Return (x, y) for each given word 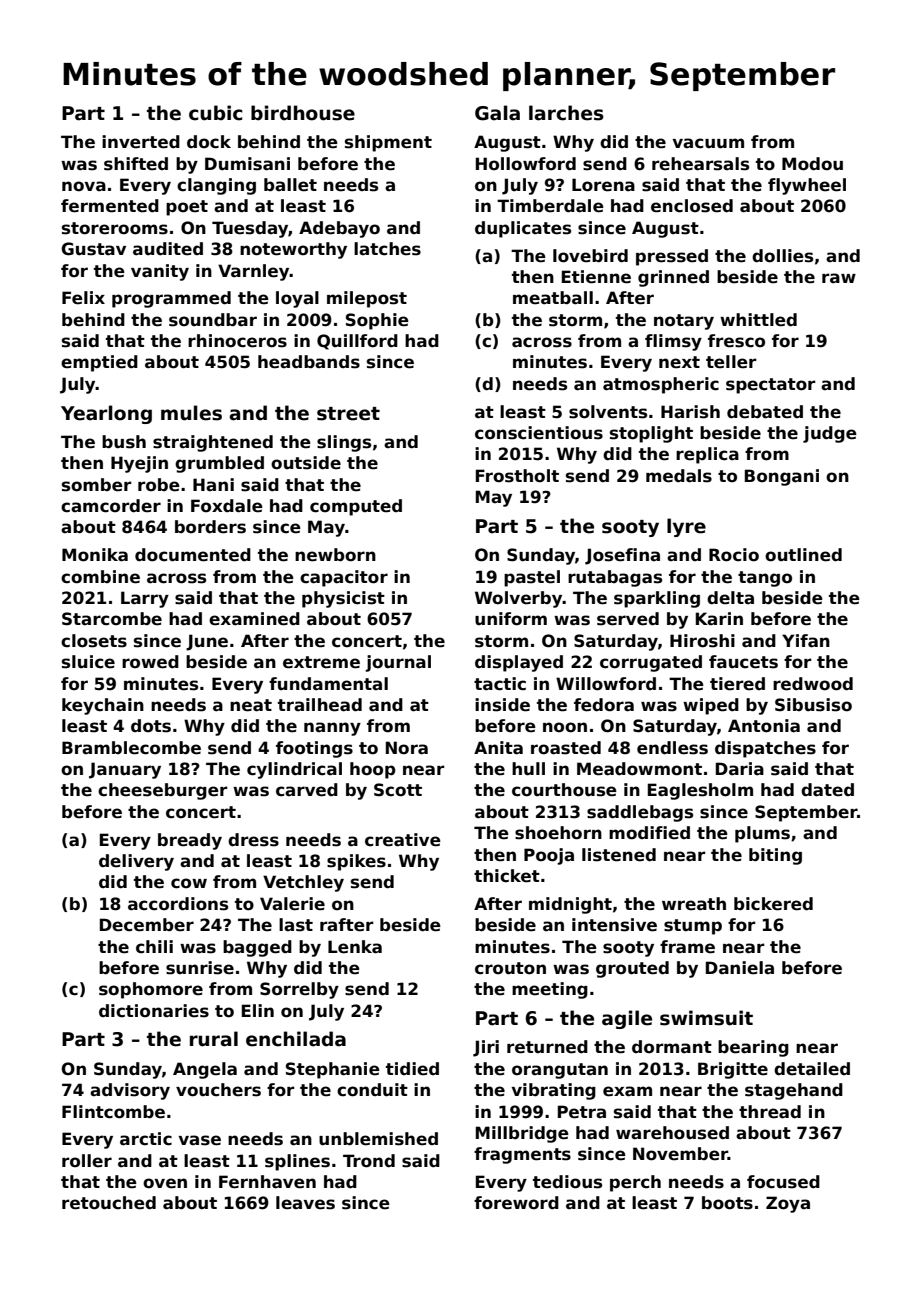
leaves (305, 1203)
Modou (812, 164)
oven (165, 1183)
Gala (497, 113)
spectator (771, 386)
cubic (216, 113)
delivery (136, 862)
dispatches (765, 749)
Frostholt (517, 476)
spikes (356, 862)
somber (97, 485)
